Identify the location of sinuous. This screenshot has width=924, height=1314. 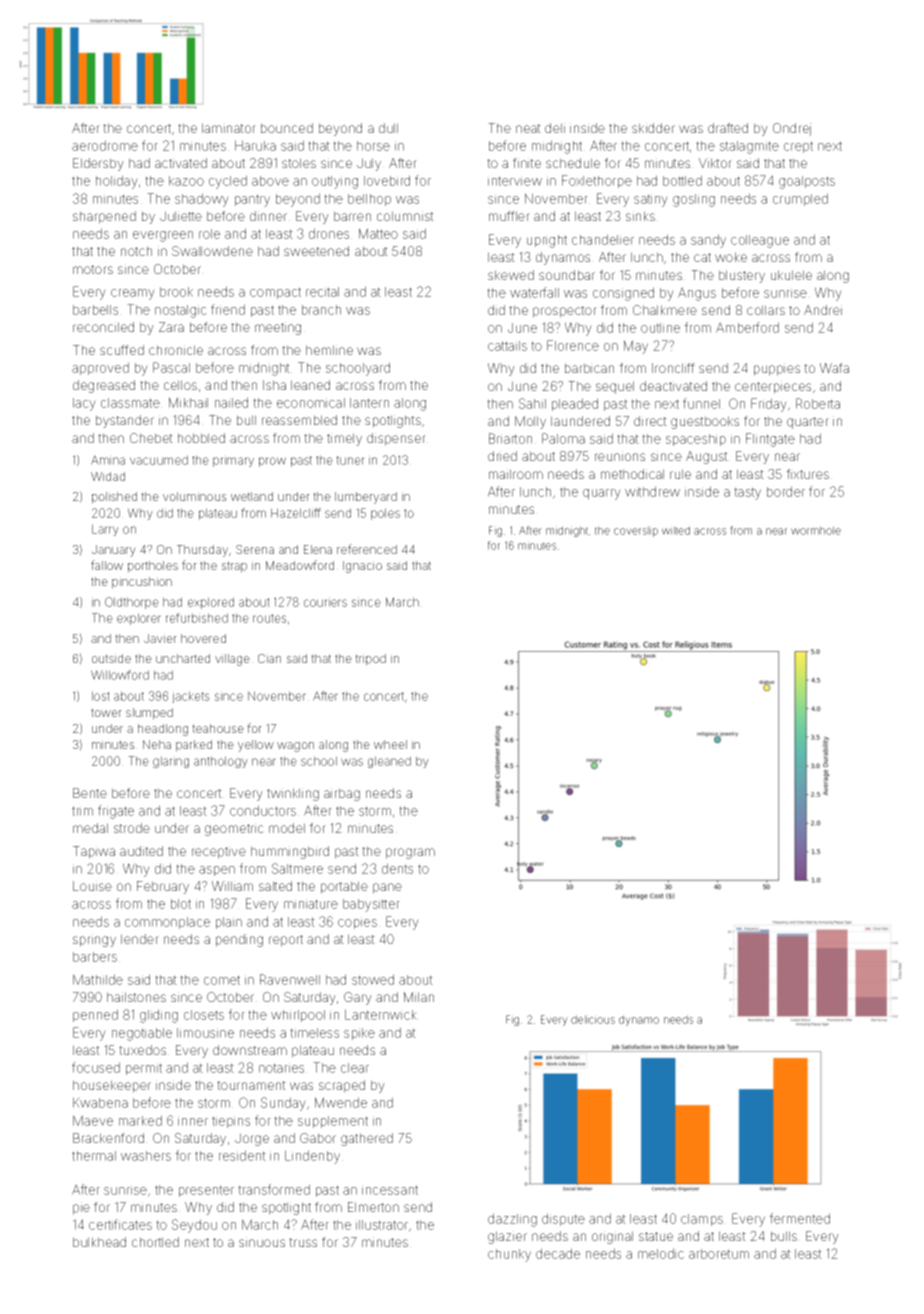
(262, 1242).
